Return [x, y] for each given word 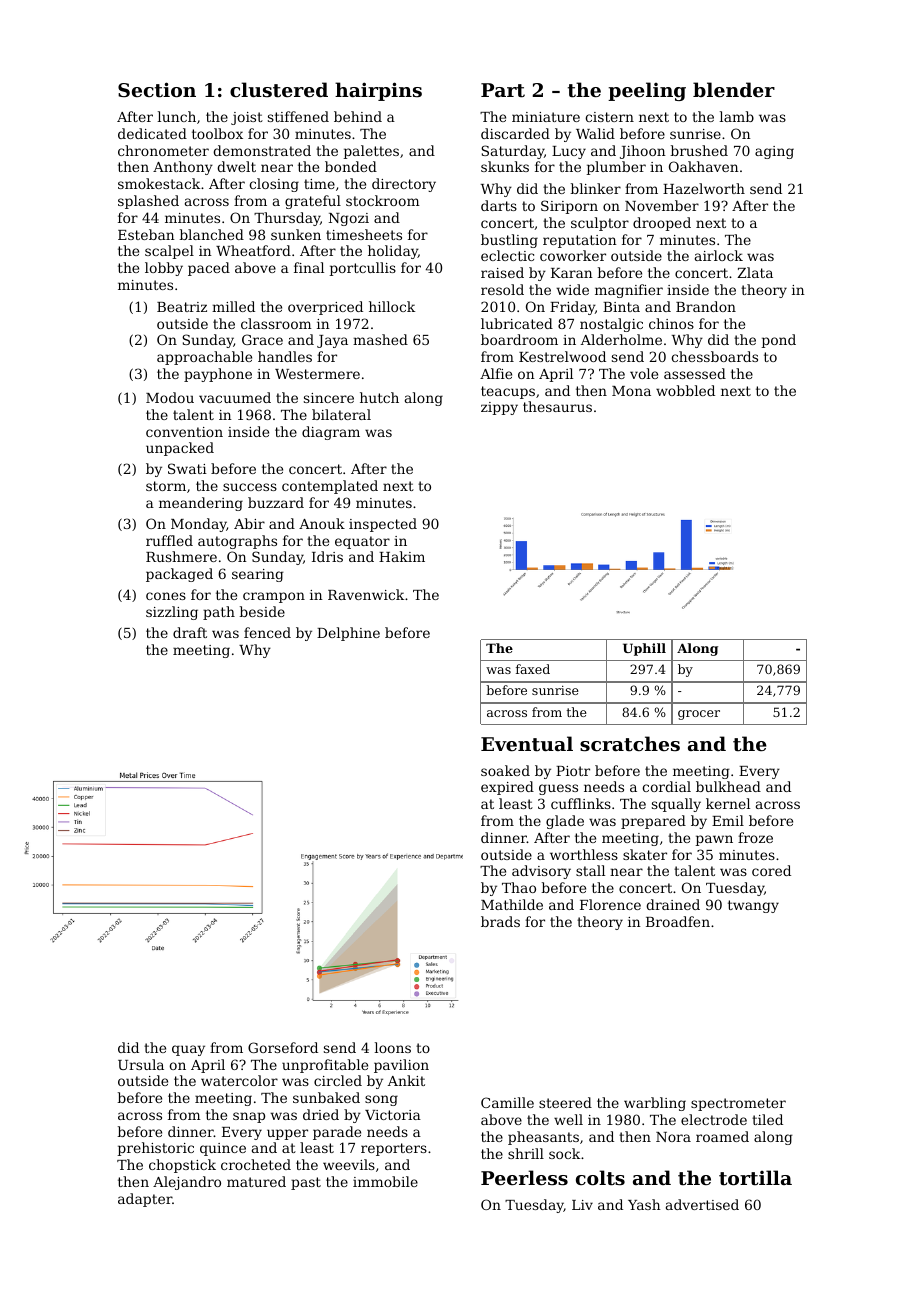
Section [157, 90]
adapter [145, 1200]
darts [499, 205]
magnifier [629, 291]
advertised [702, 1204]
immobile [385, 1181]
